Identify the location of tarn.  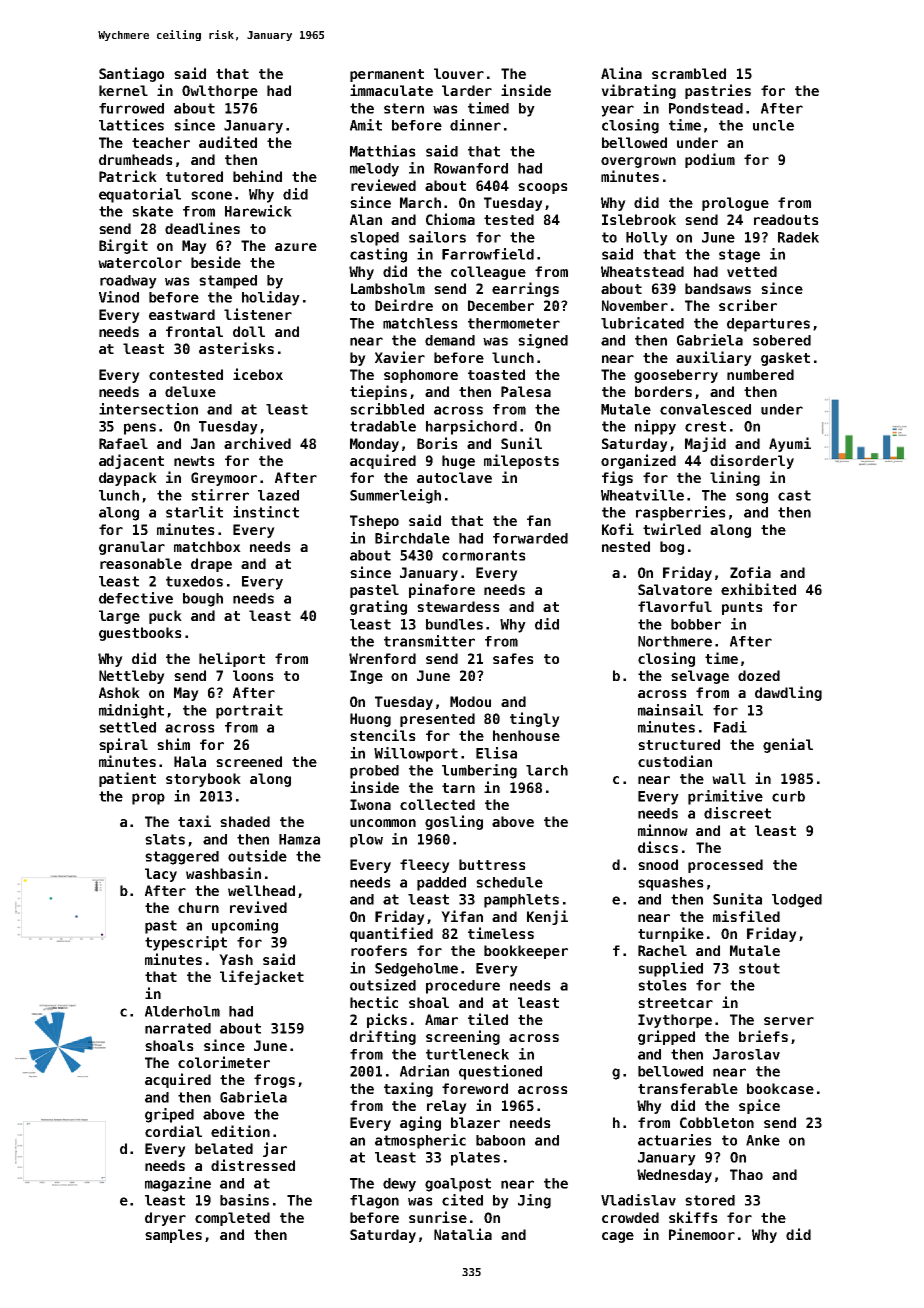
(458, 788).
